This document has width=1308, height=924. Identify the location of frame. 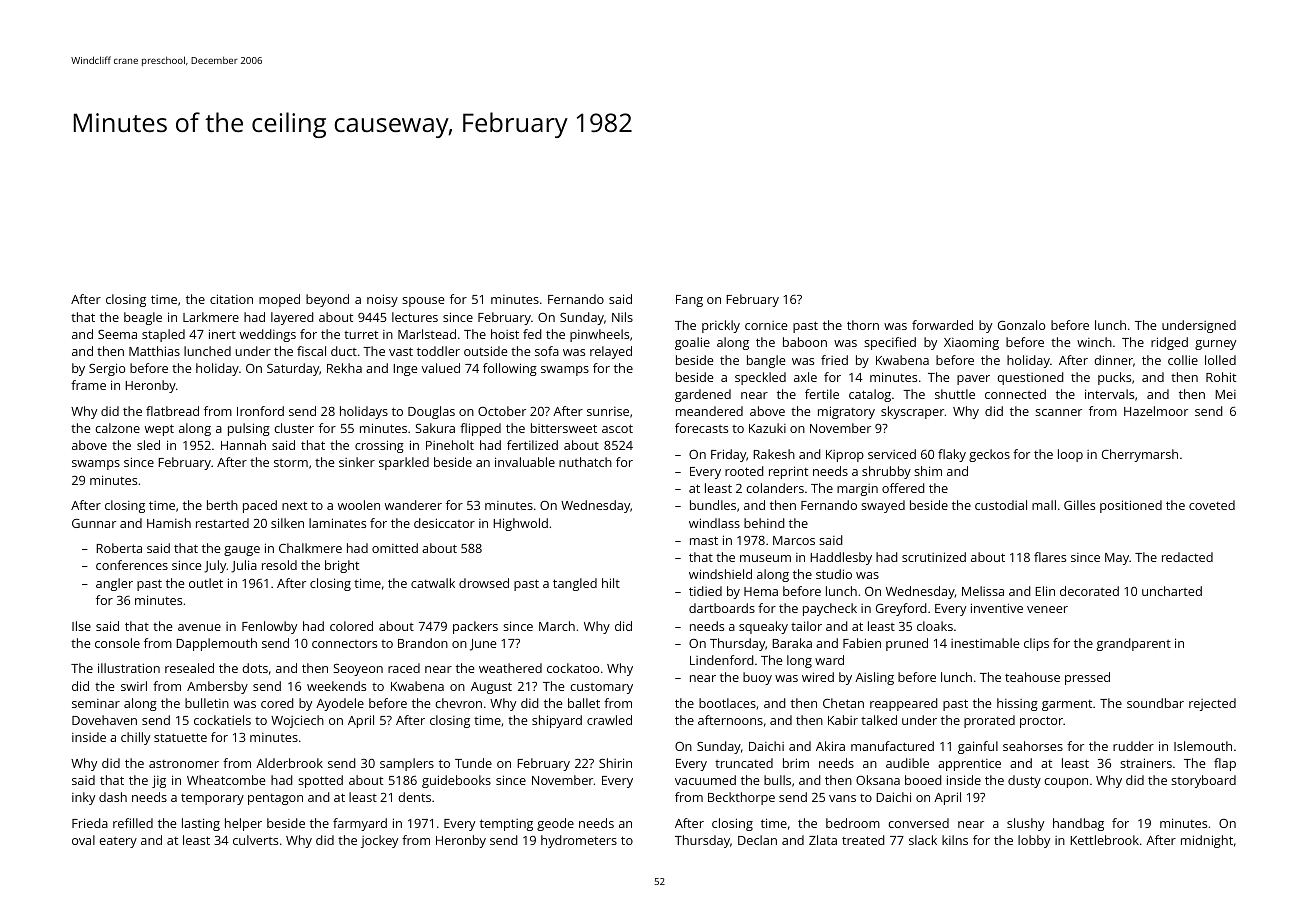
(88, 385).
